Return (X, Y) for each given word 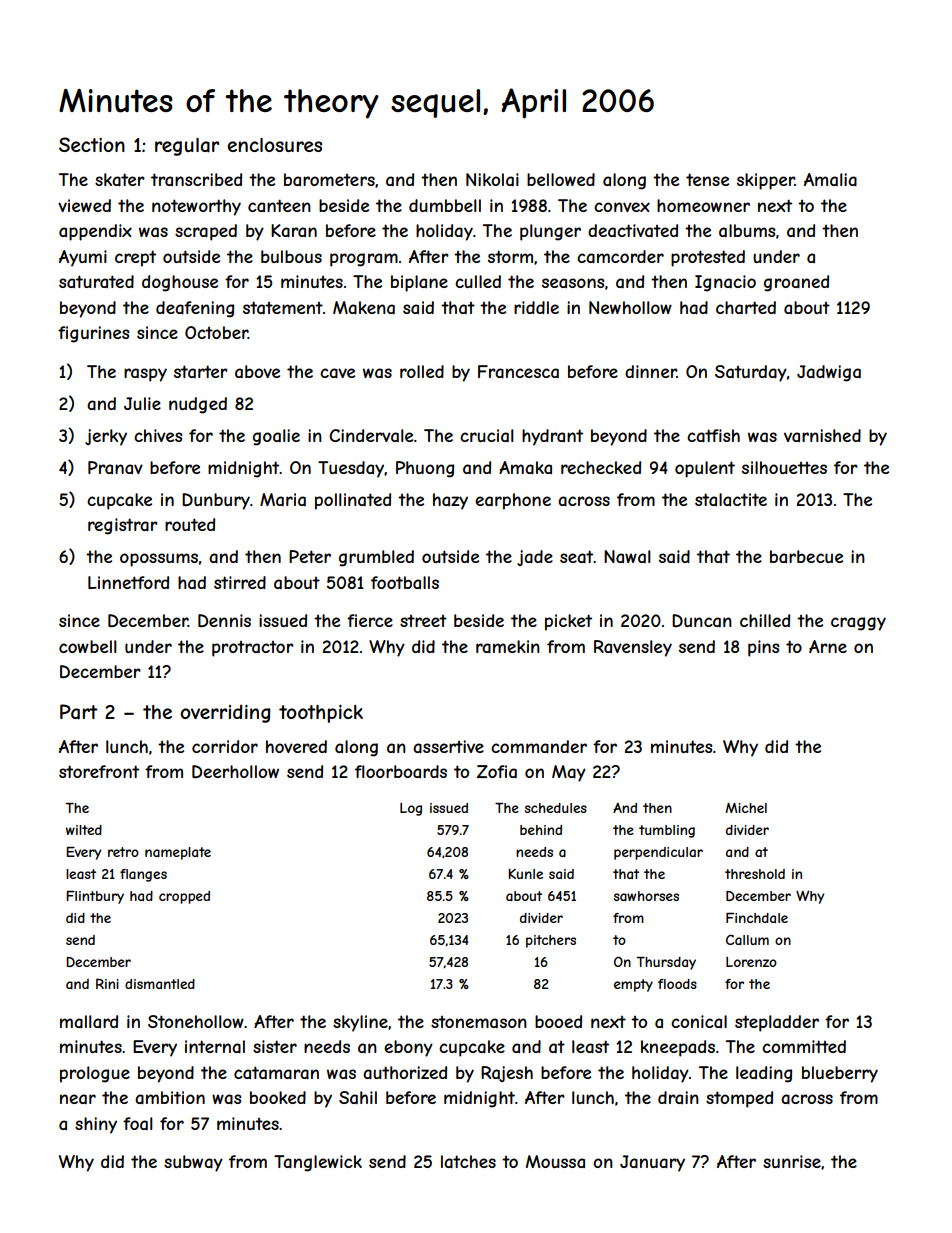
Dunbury (216, 501)
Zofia (497, 771)
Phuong (425, 469)
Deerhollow (235, 771)
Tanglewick (318, 1163)
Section (92, 144)
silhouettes (784, 467)
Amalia (830, 179)
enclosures (274, 145)
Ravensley (633, 648)
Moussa (555, 1161)
